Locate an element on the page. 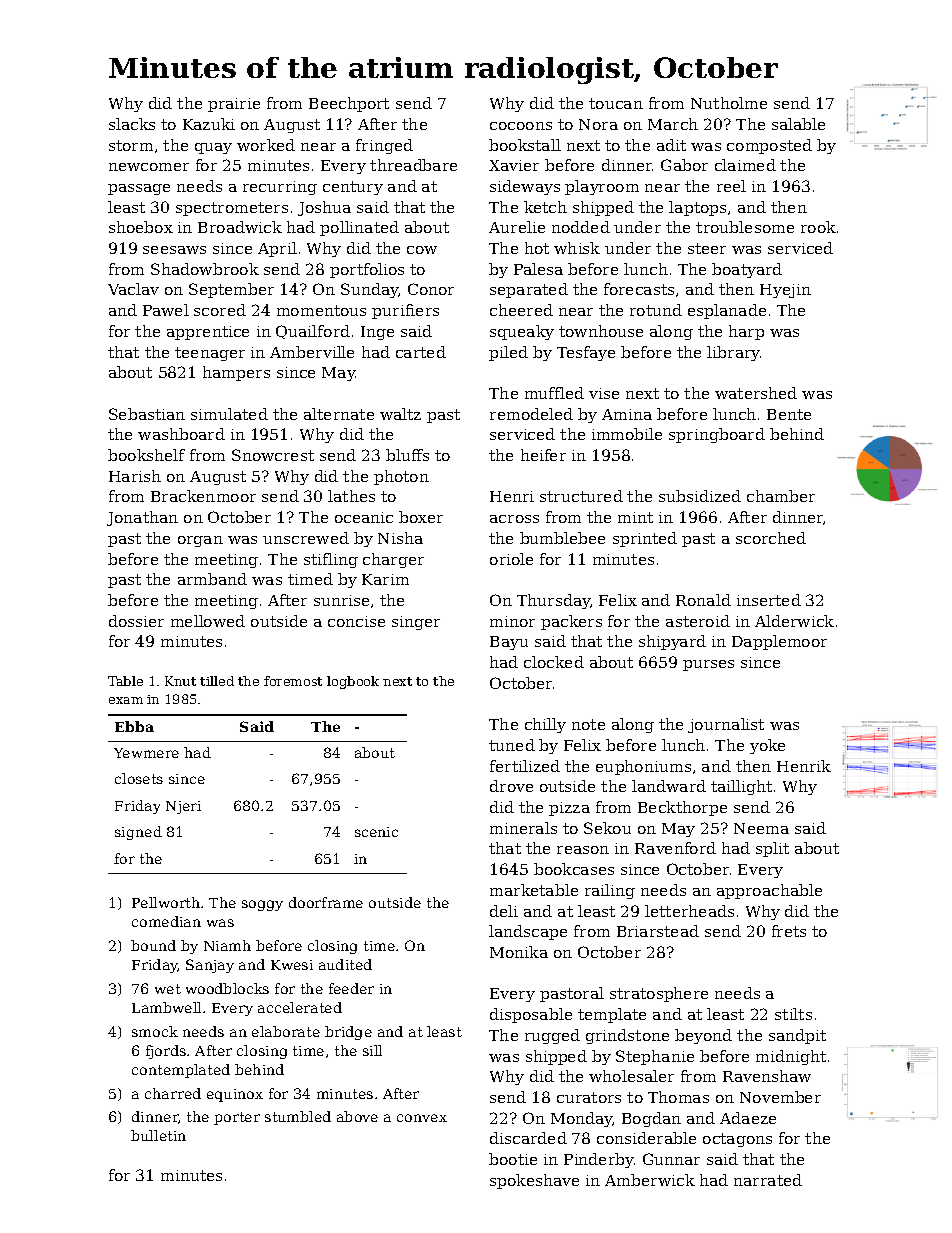  slacks is located at coordinates (132, 124).
